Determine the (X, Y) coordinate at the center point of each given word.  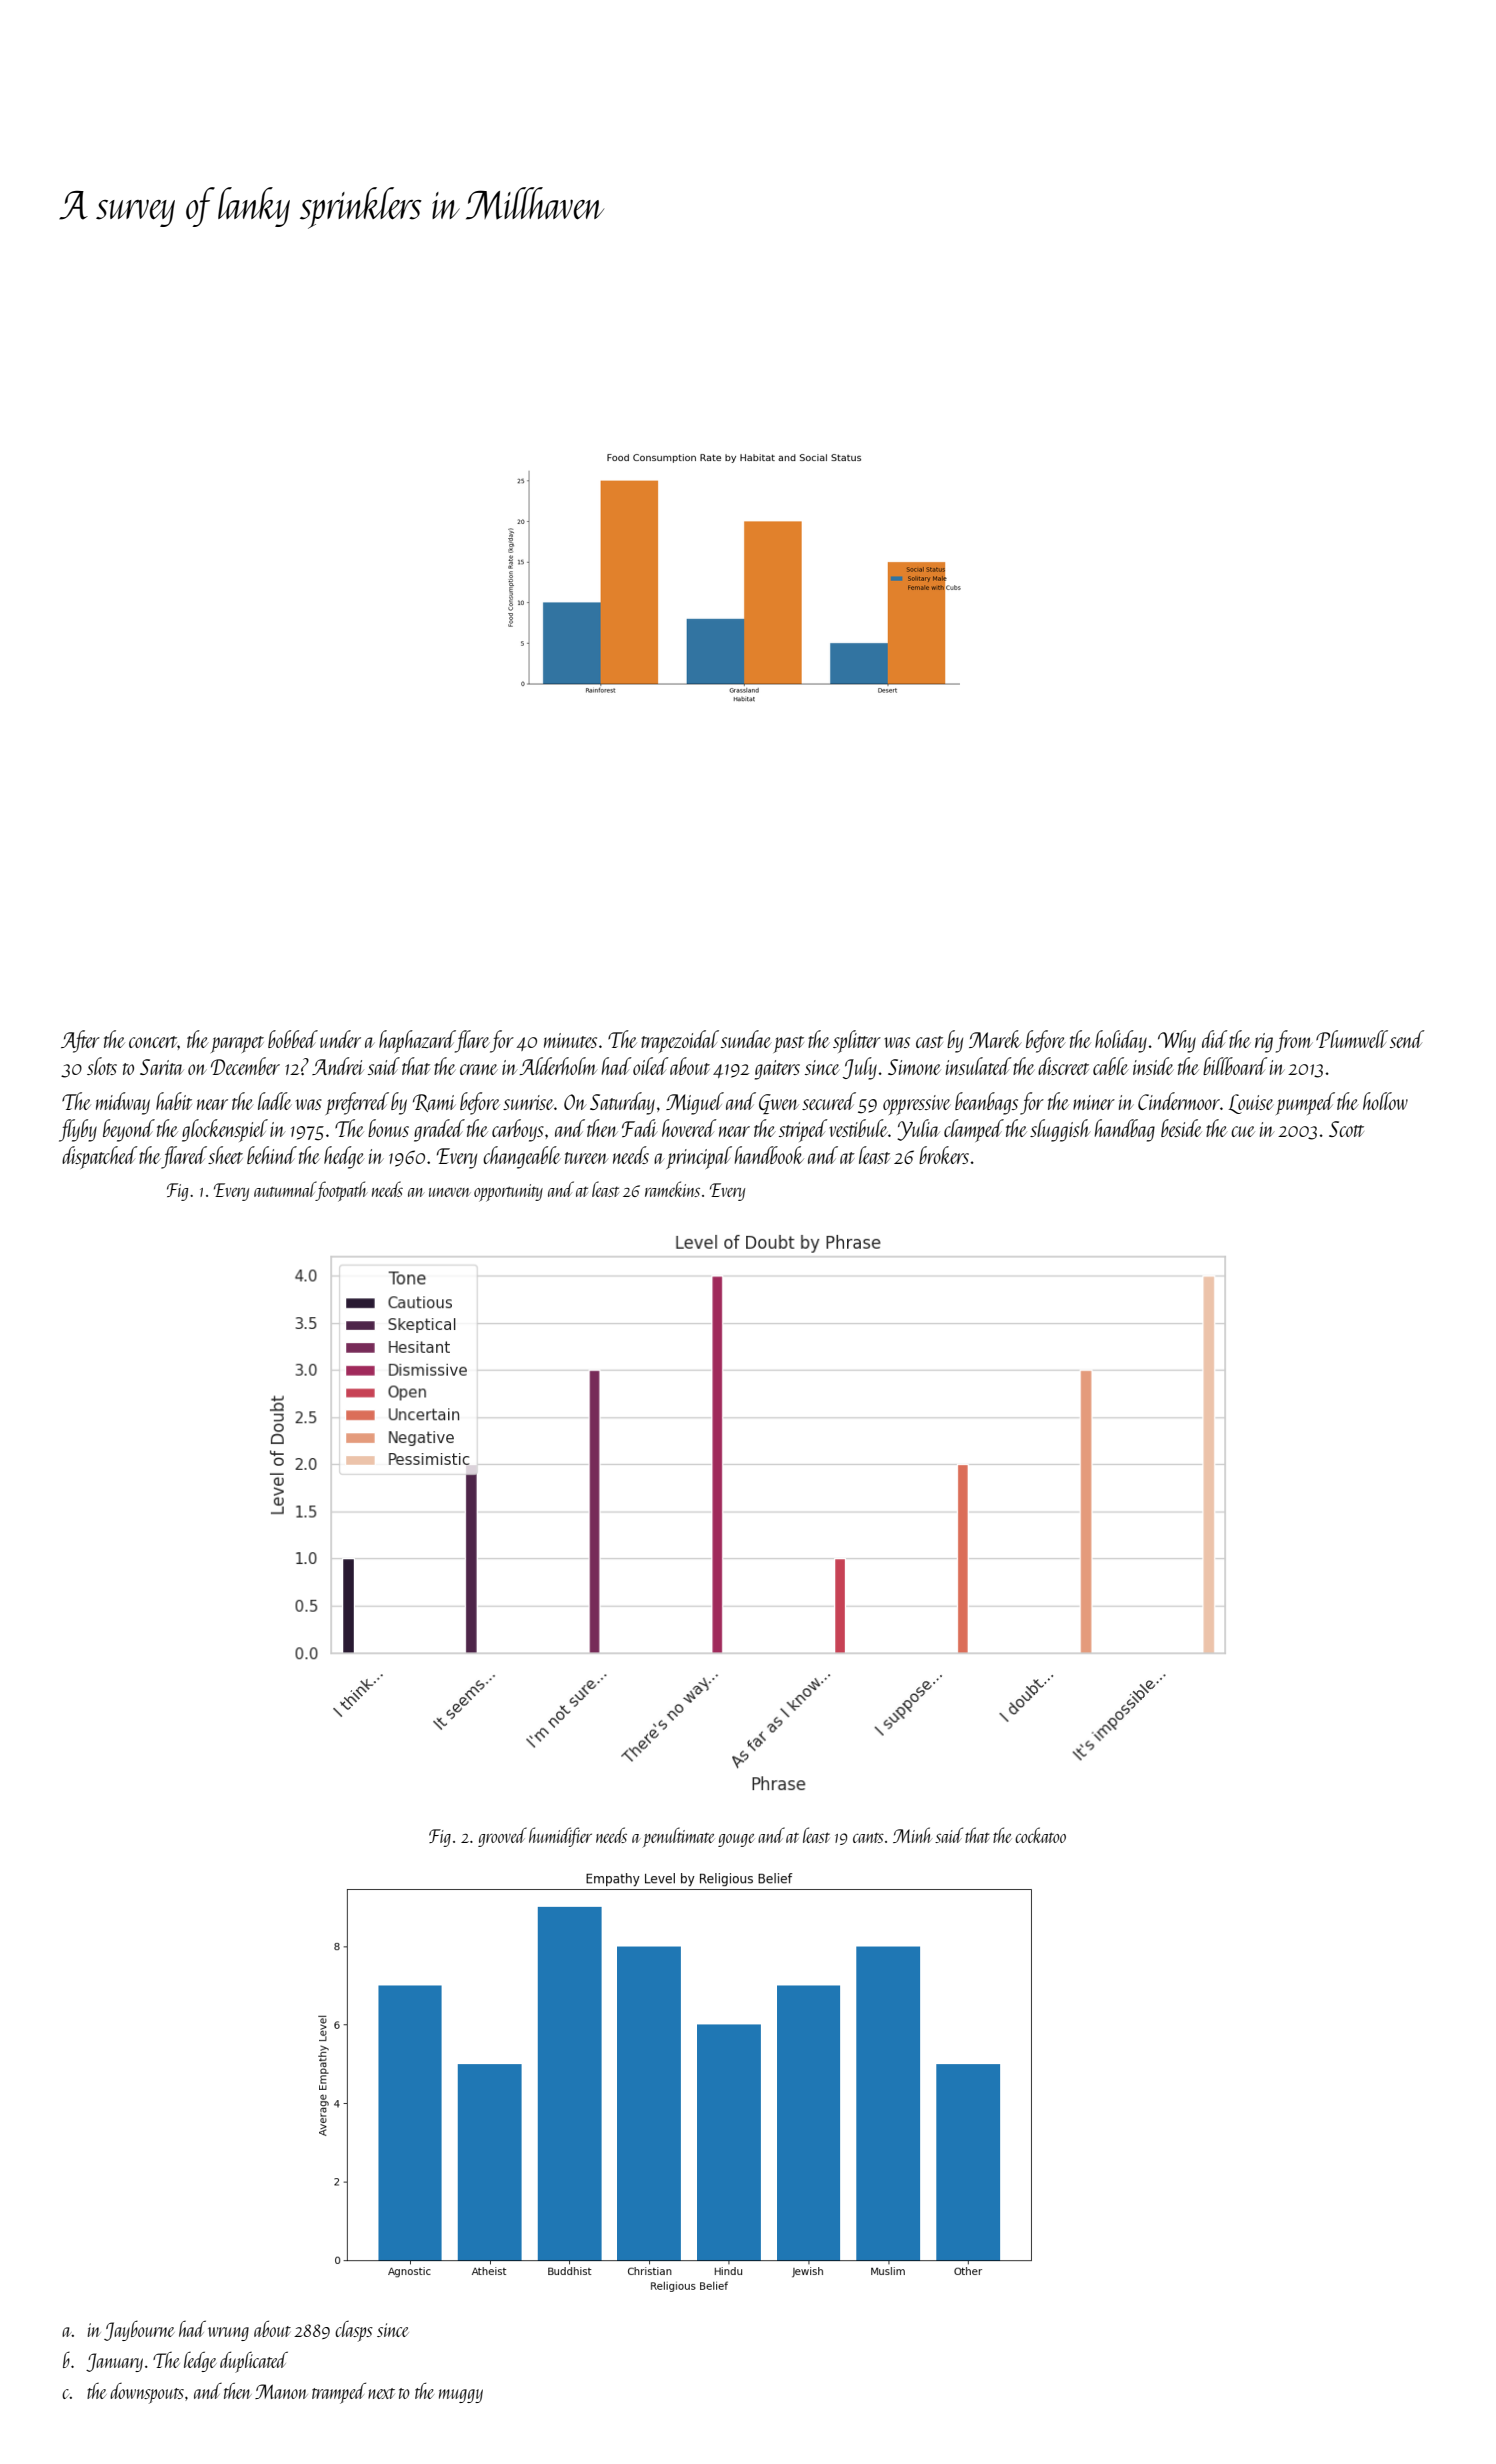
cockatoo (1040, 1835)
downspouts (147, 2393)
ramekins (672, 1189)
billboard (1235, 1066)
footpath (342, 1191)
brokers (944, 1155)
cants (868, 1837)
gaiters (777, 1070)
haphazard (417, 1041)
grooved (502, 1837)
